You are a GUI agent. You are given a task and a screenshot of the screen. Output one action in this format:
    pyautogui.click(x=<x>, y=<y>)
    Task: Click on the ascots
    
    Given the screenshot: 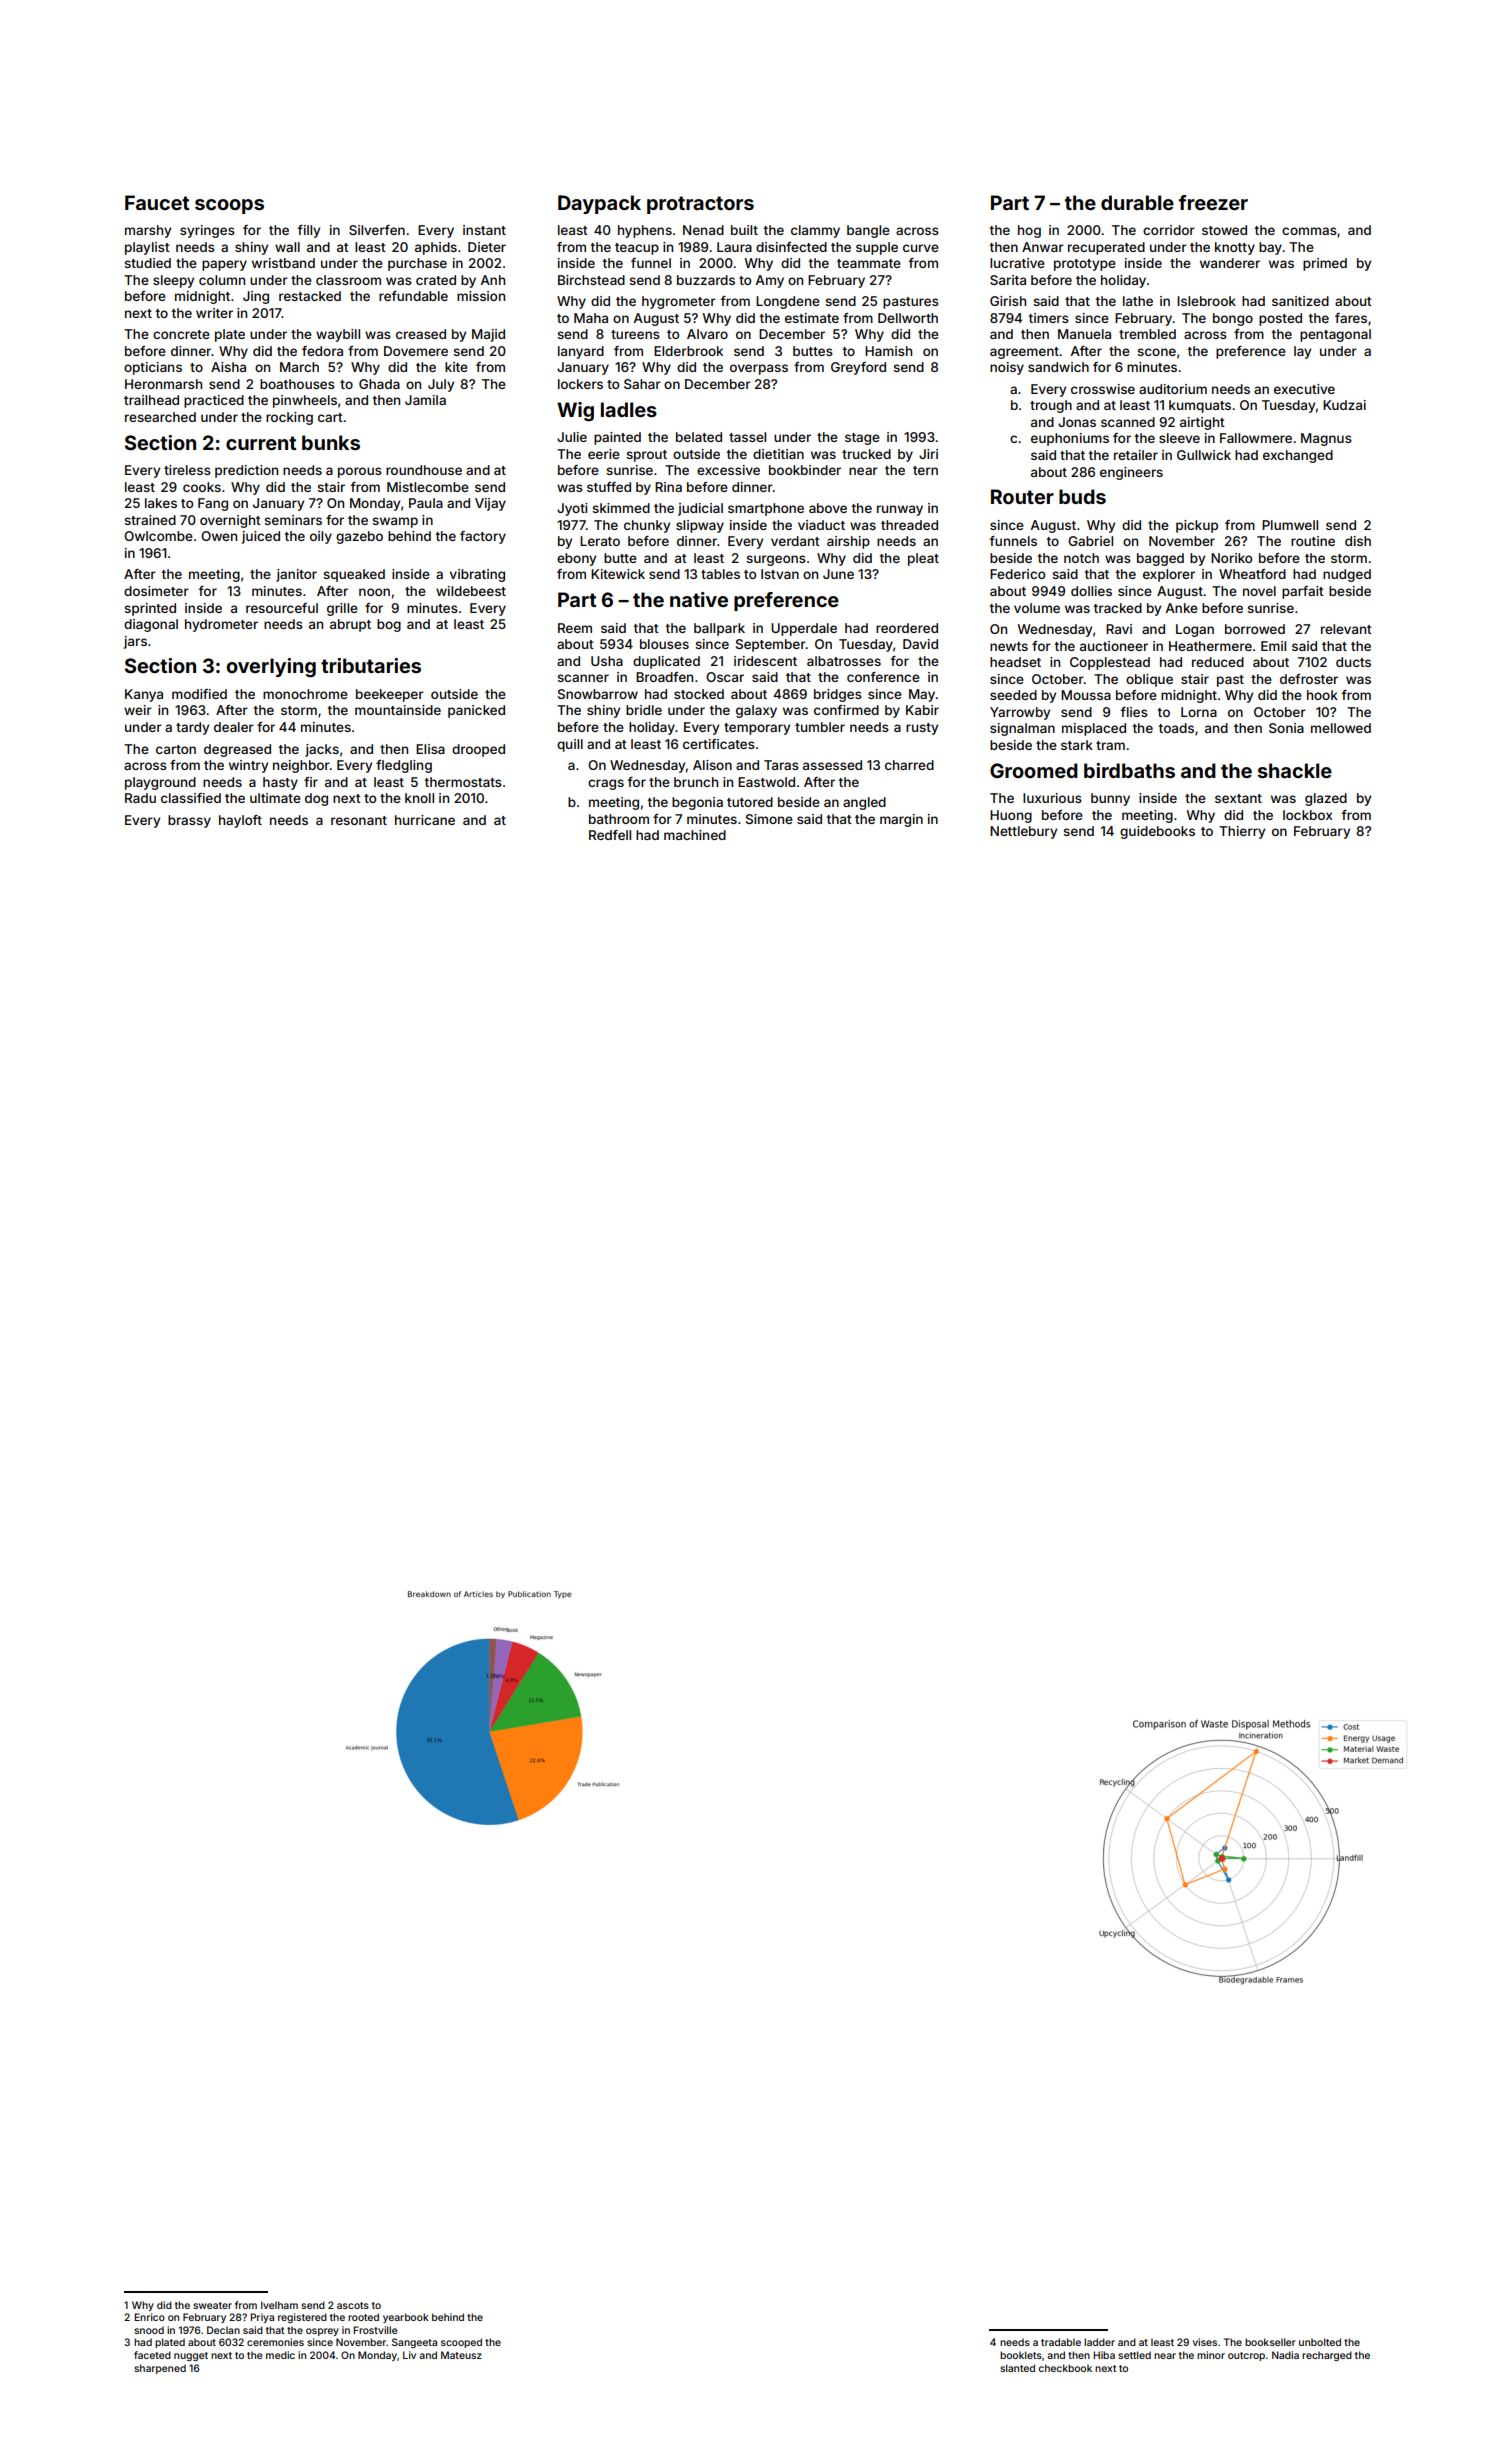 What is the action you would take?
    pyautogui.click(x=353, y=2305)
